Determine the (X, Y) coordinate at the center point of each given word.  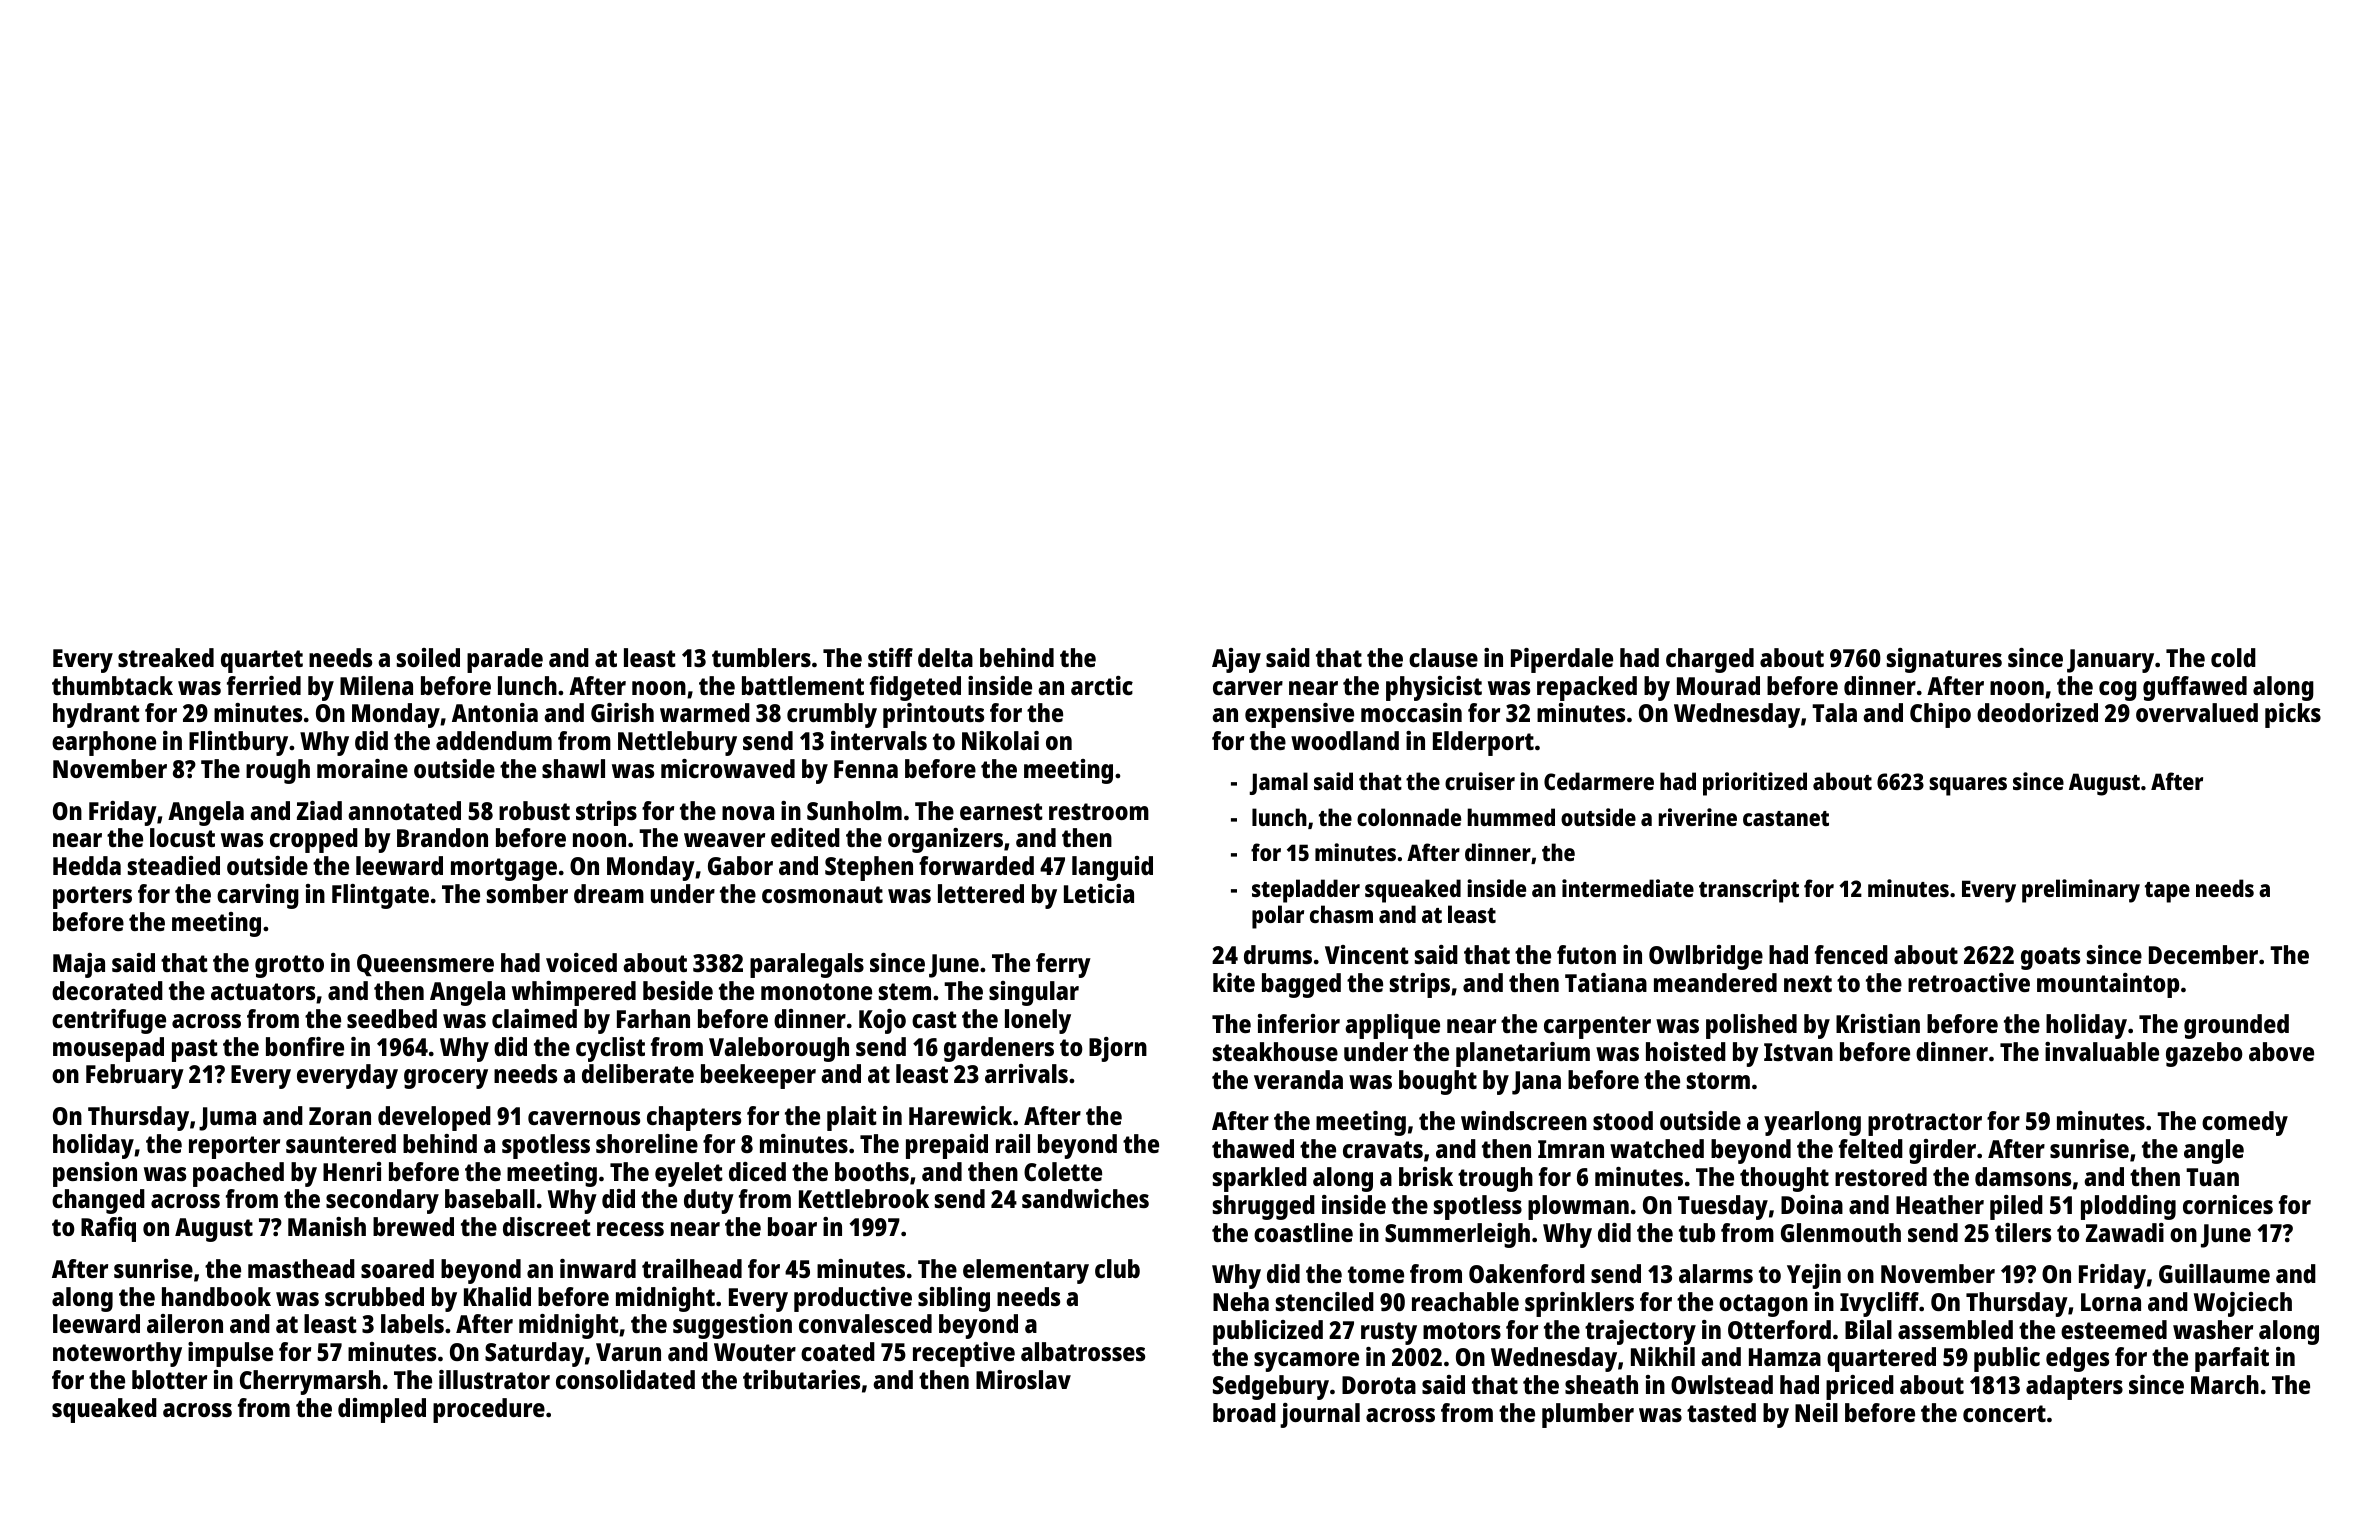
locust (182, 837)
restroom (1099, 811)
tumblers (761, 657)
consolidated (625, 1379)
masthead (301, 1268)
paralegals (807, 965)
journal (1320, 1415)
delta (945, 657)
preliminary (2081, 891)
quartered (1881, 1359)
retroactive (1969, 982)
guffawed (2195, 688)
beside (678, 990)
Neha (1241, 1301)
